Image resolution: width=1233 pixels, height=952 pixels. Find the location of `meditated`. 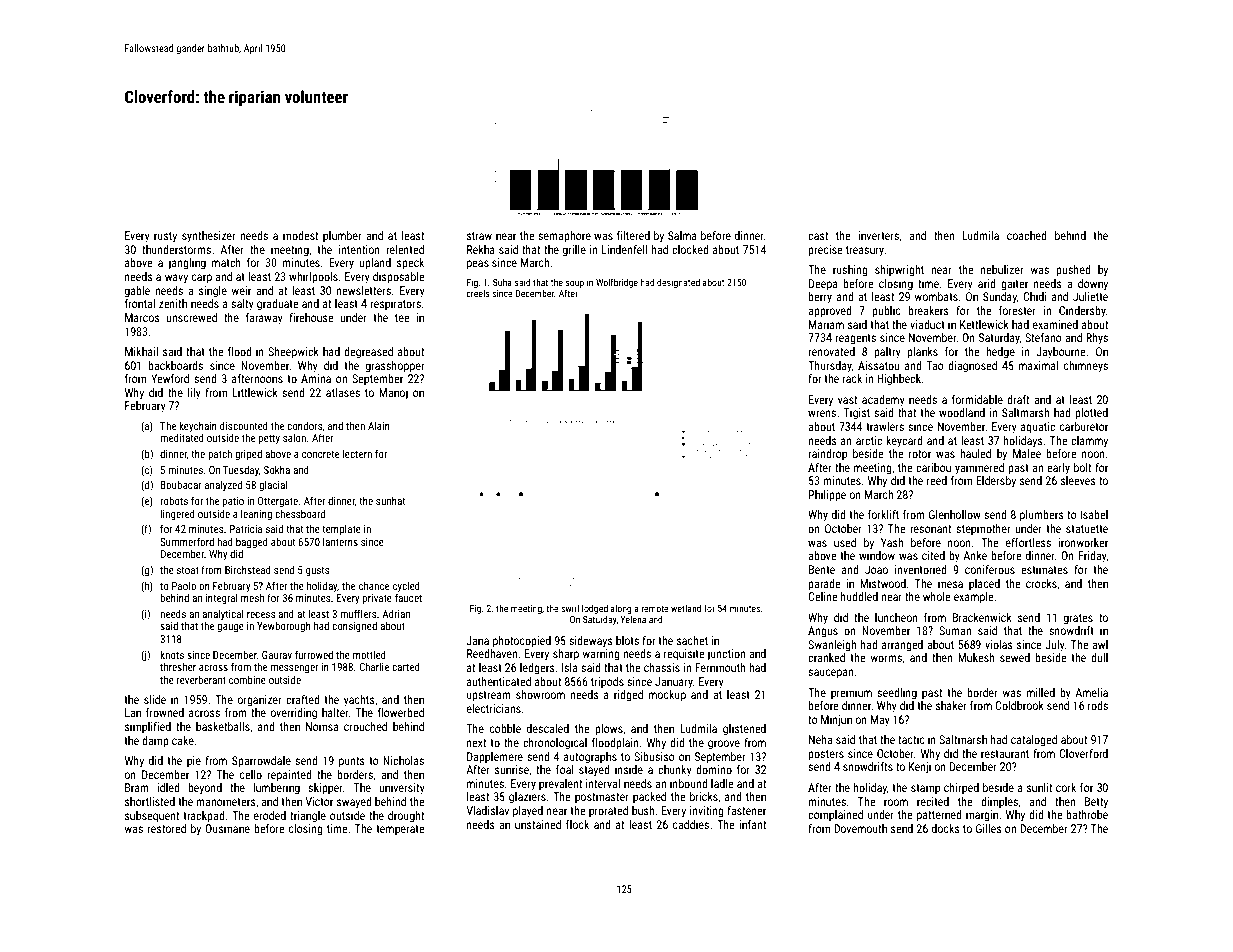

meditated is located at coordinates (182, 438).
